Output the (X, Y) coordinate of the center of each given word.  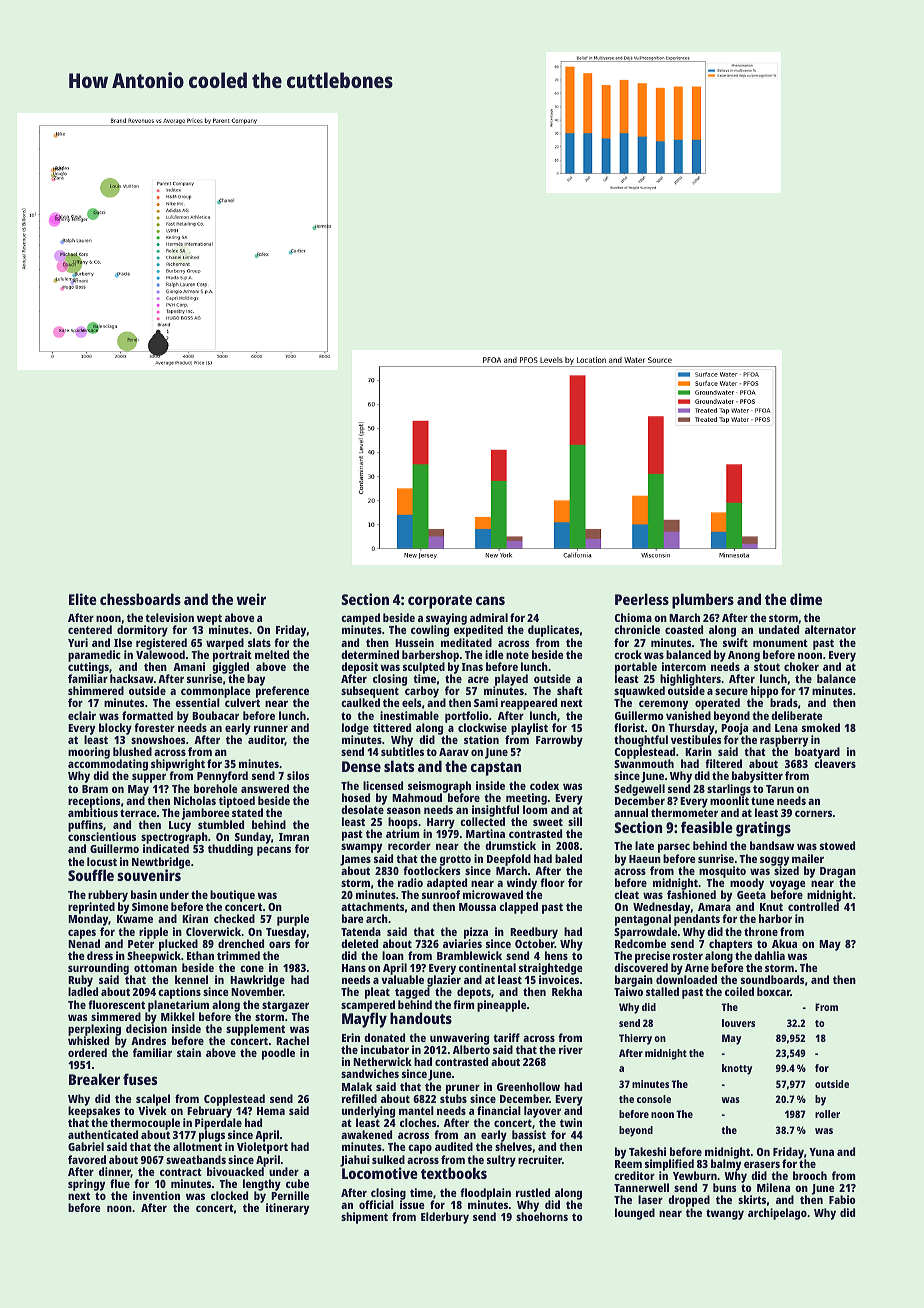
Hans (354, 968)
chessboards (140, 599)
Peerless (642, 599)
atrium (402, 834)
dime (806, 599)
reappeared (529, 704)
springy (86, 1185)
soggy (774, 861)
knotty (737, 1069)
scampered (368, 1006)
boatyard (817, 754)
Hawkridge (257, 981)
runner (271, 728)
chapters (730, 945)
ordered (87, 1052)
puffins (85, 826)
